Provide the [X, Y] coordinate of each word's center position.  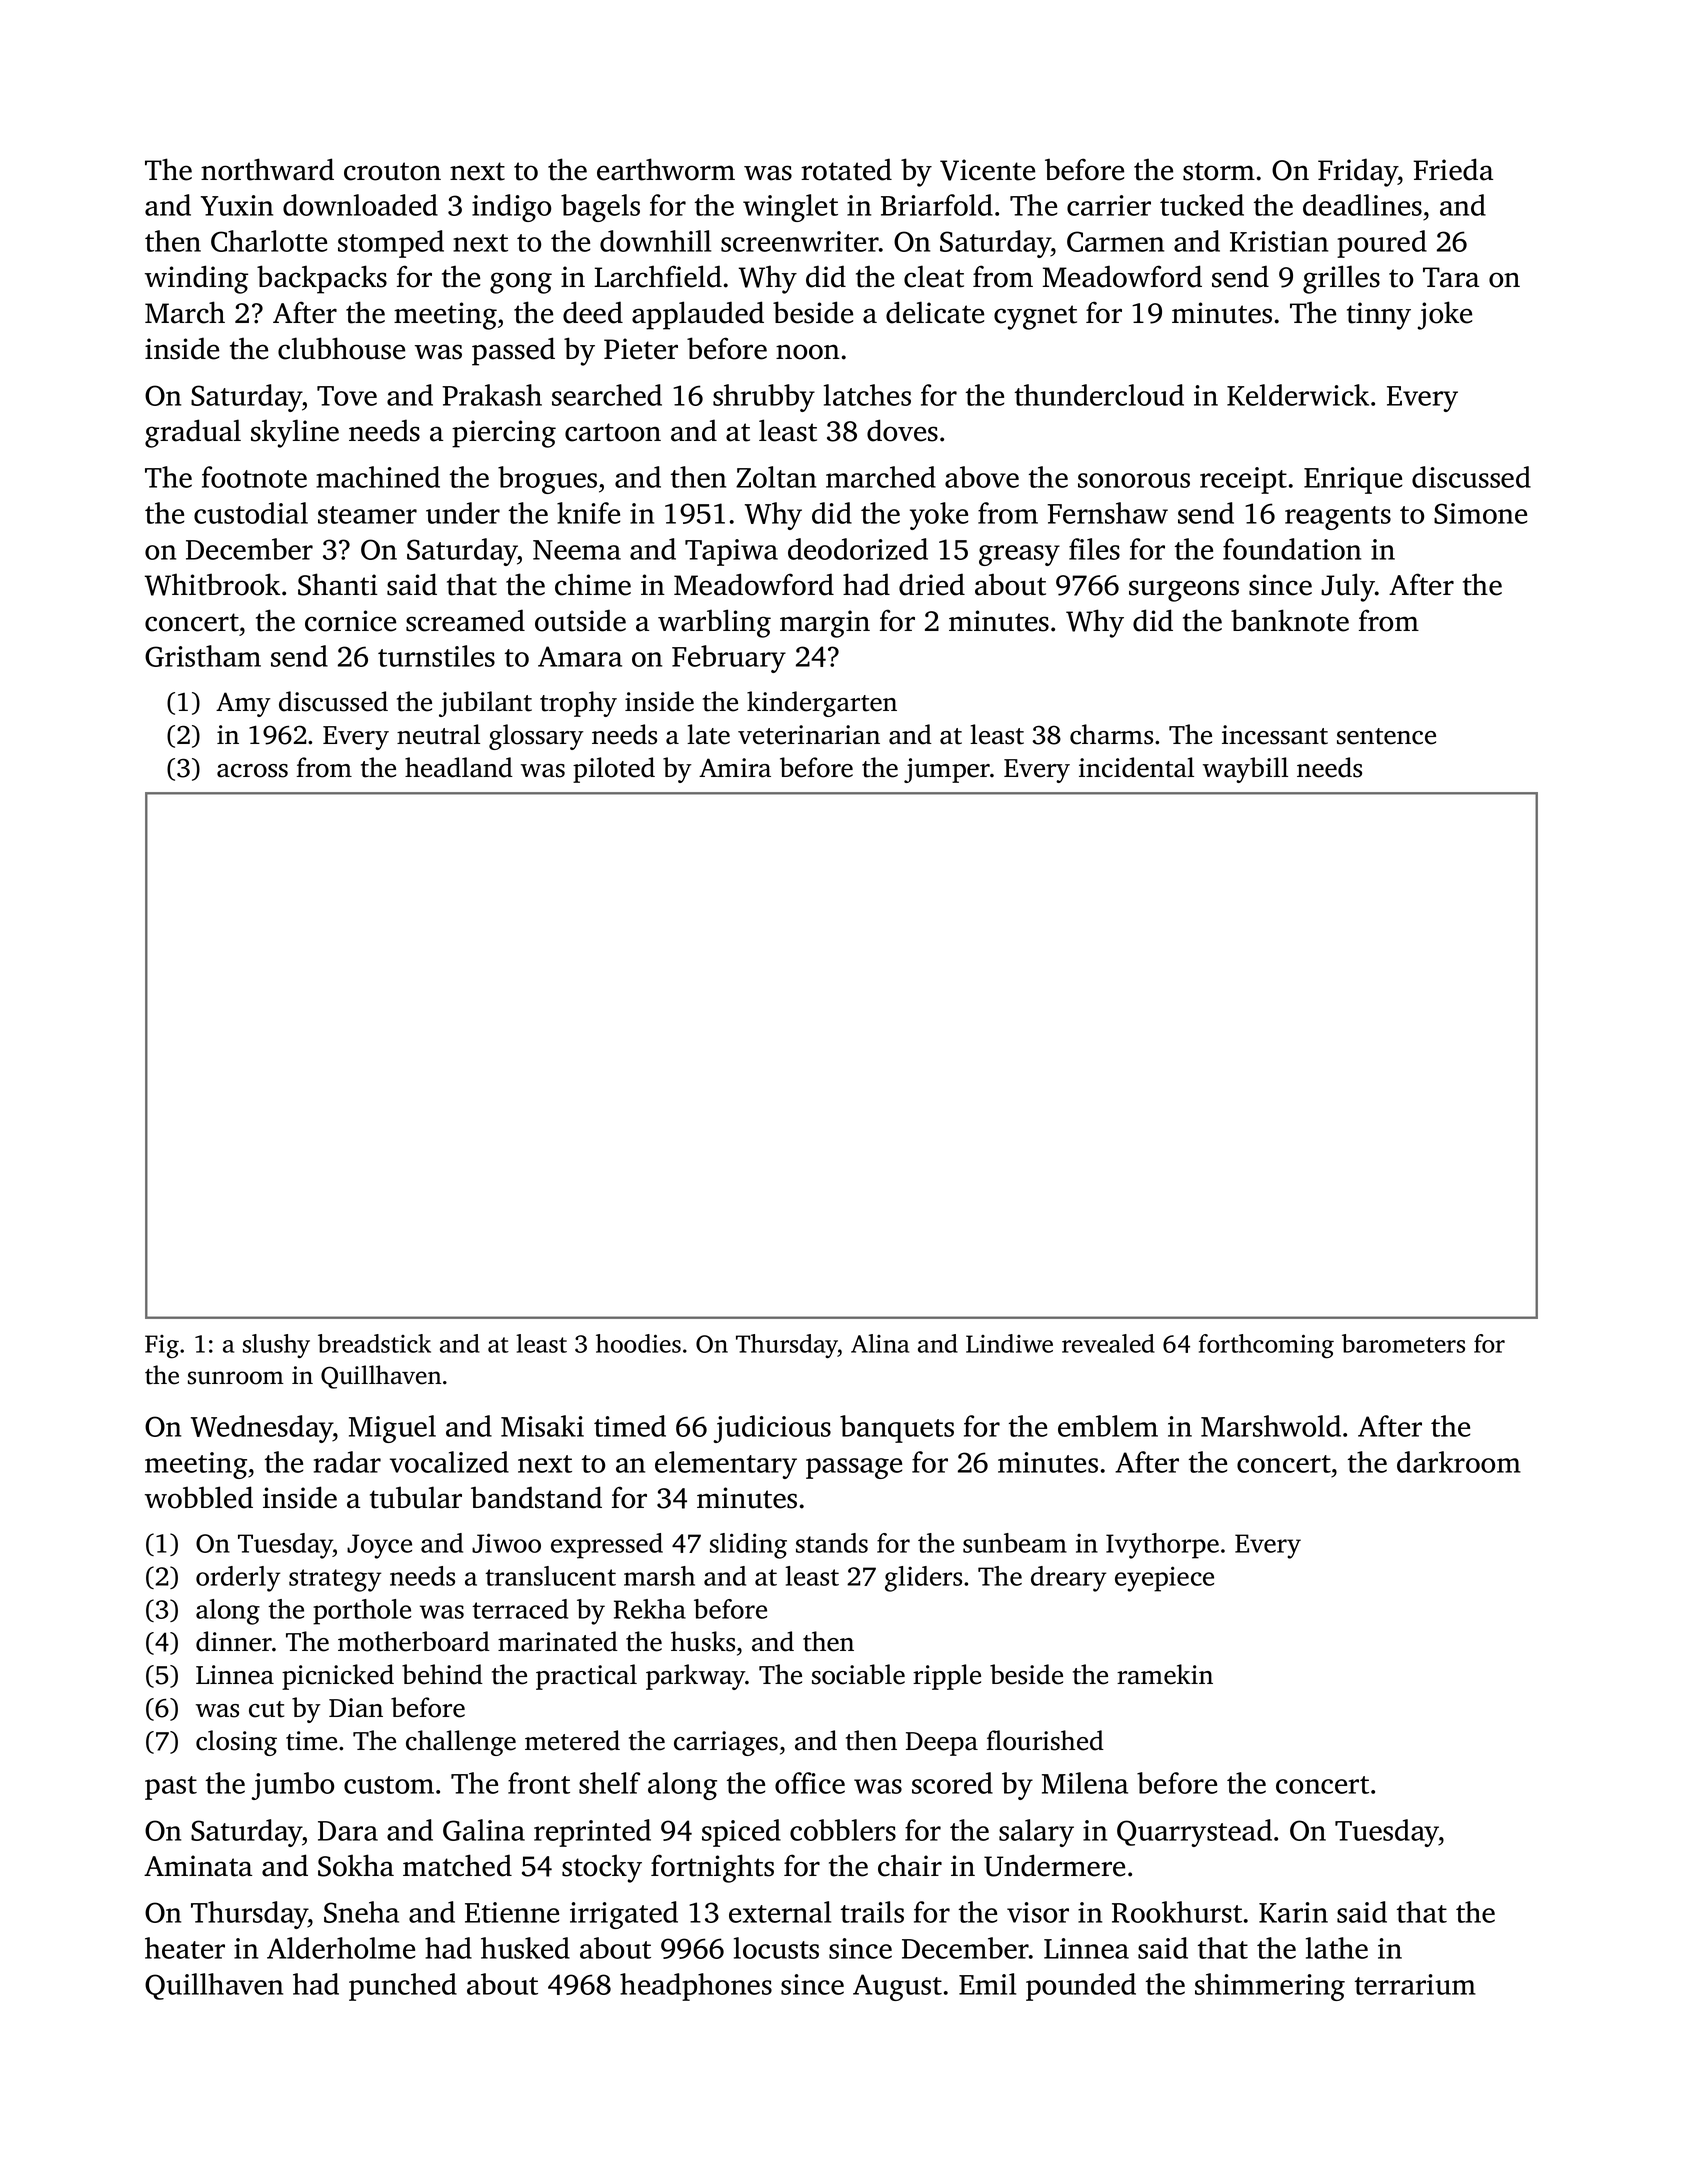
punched [403, 1987]
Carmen [1115, 241]
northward [267, 169]
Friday [1358, 172]
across [252, 771]
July [1348, 587]
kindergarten [822, 704]
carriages [726, 1743]
